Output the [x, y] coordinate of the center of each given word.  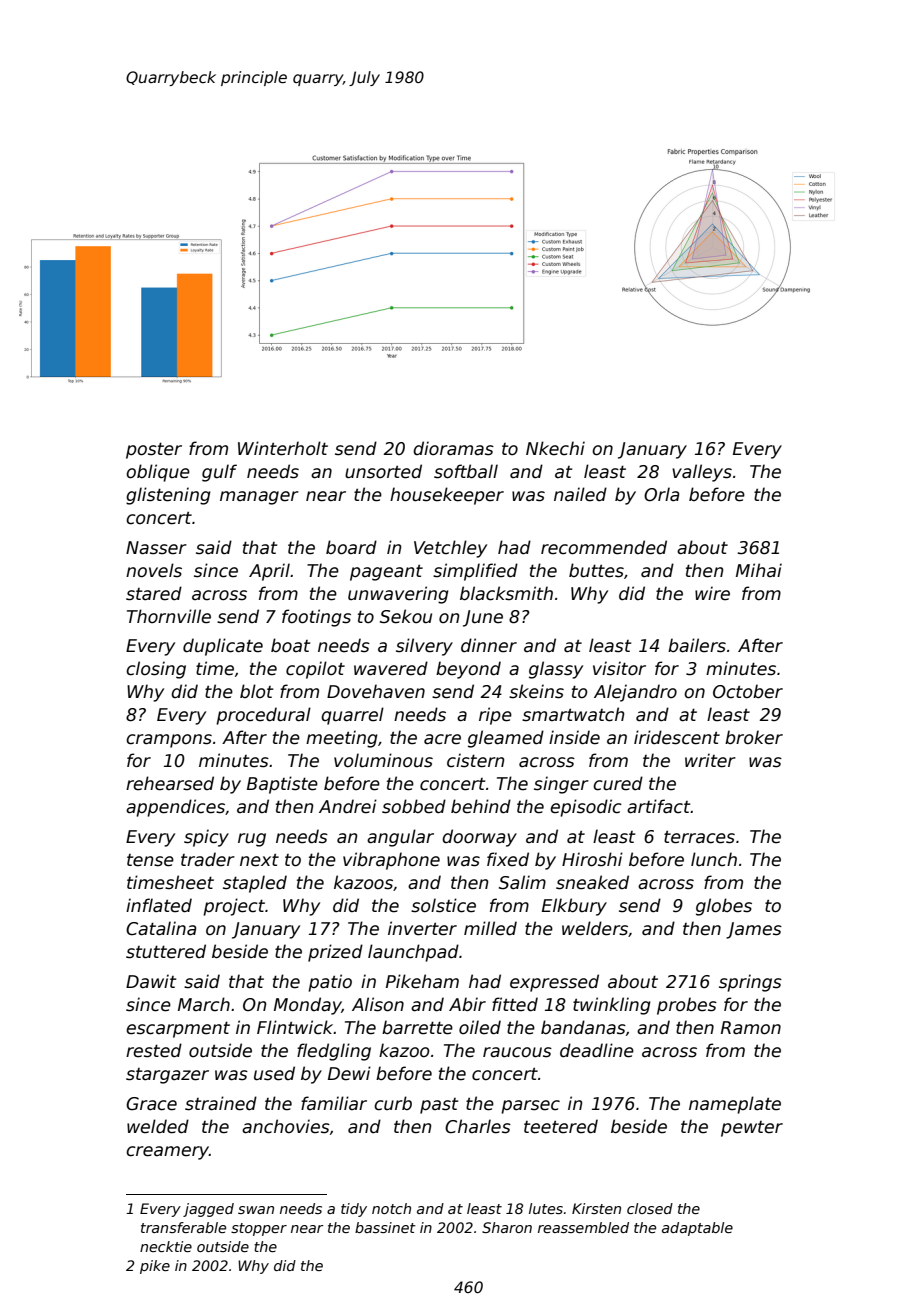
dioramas [453, 448]
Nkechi [555, 448]
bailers [697, 645]
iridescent [677, 737]
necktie [166, 1246]
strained [221, 1103]
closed [650, 1208]
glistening [168, 496]
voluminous [383, 760]
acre [442, 739]
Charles [478, 1126]
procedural [263, 716]
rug [252, 840]
